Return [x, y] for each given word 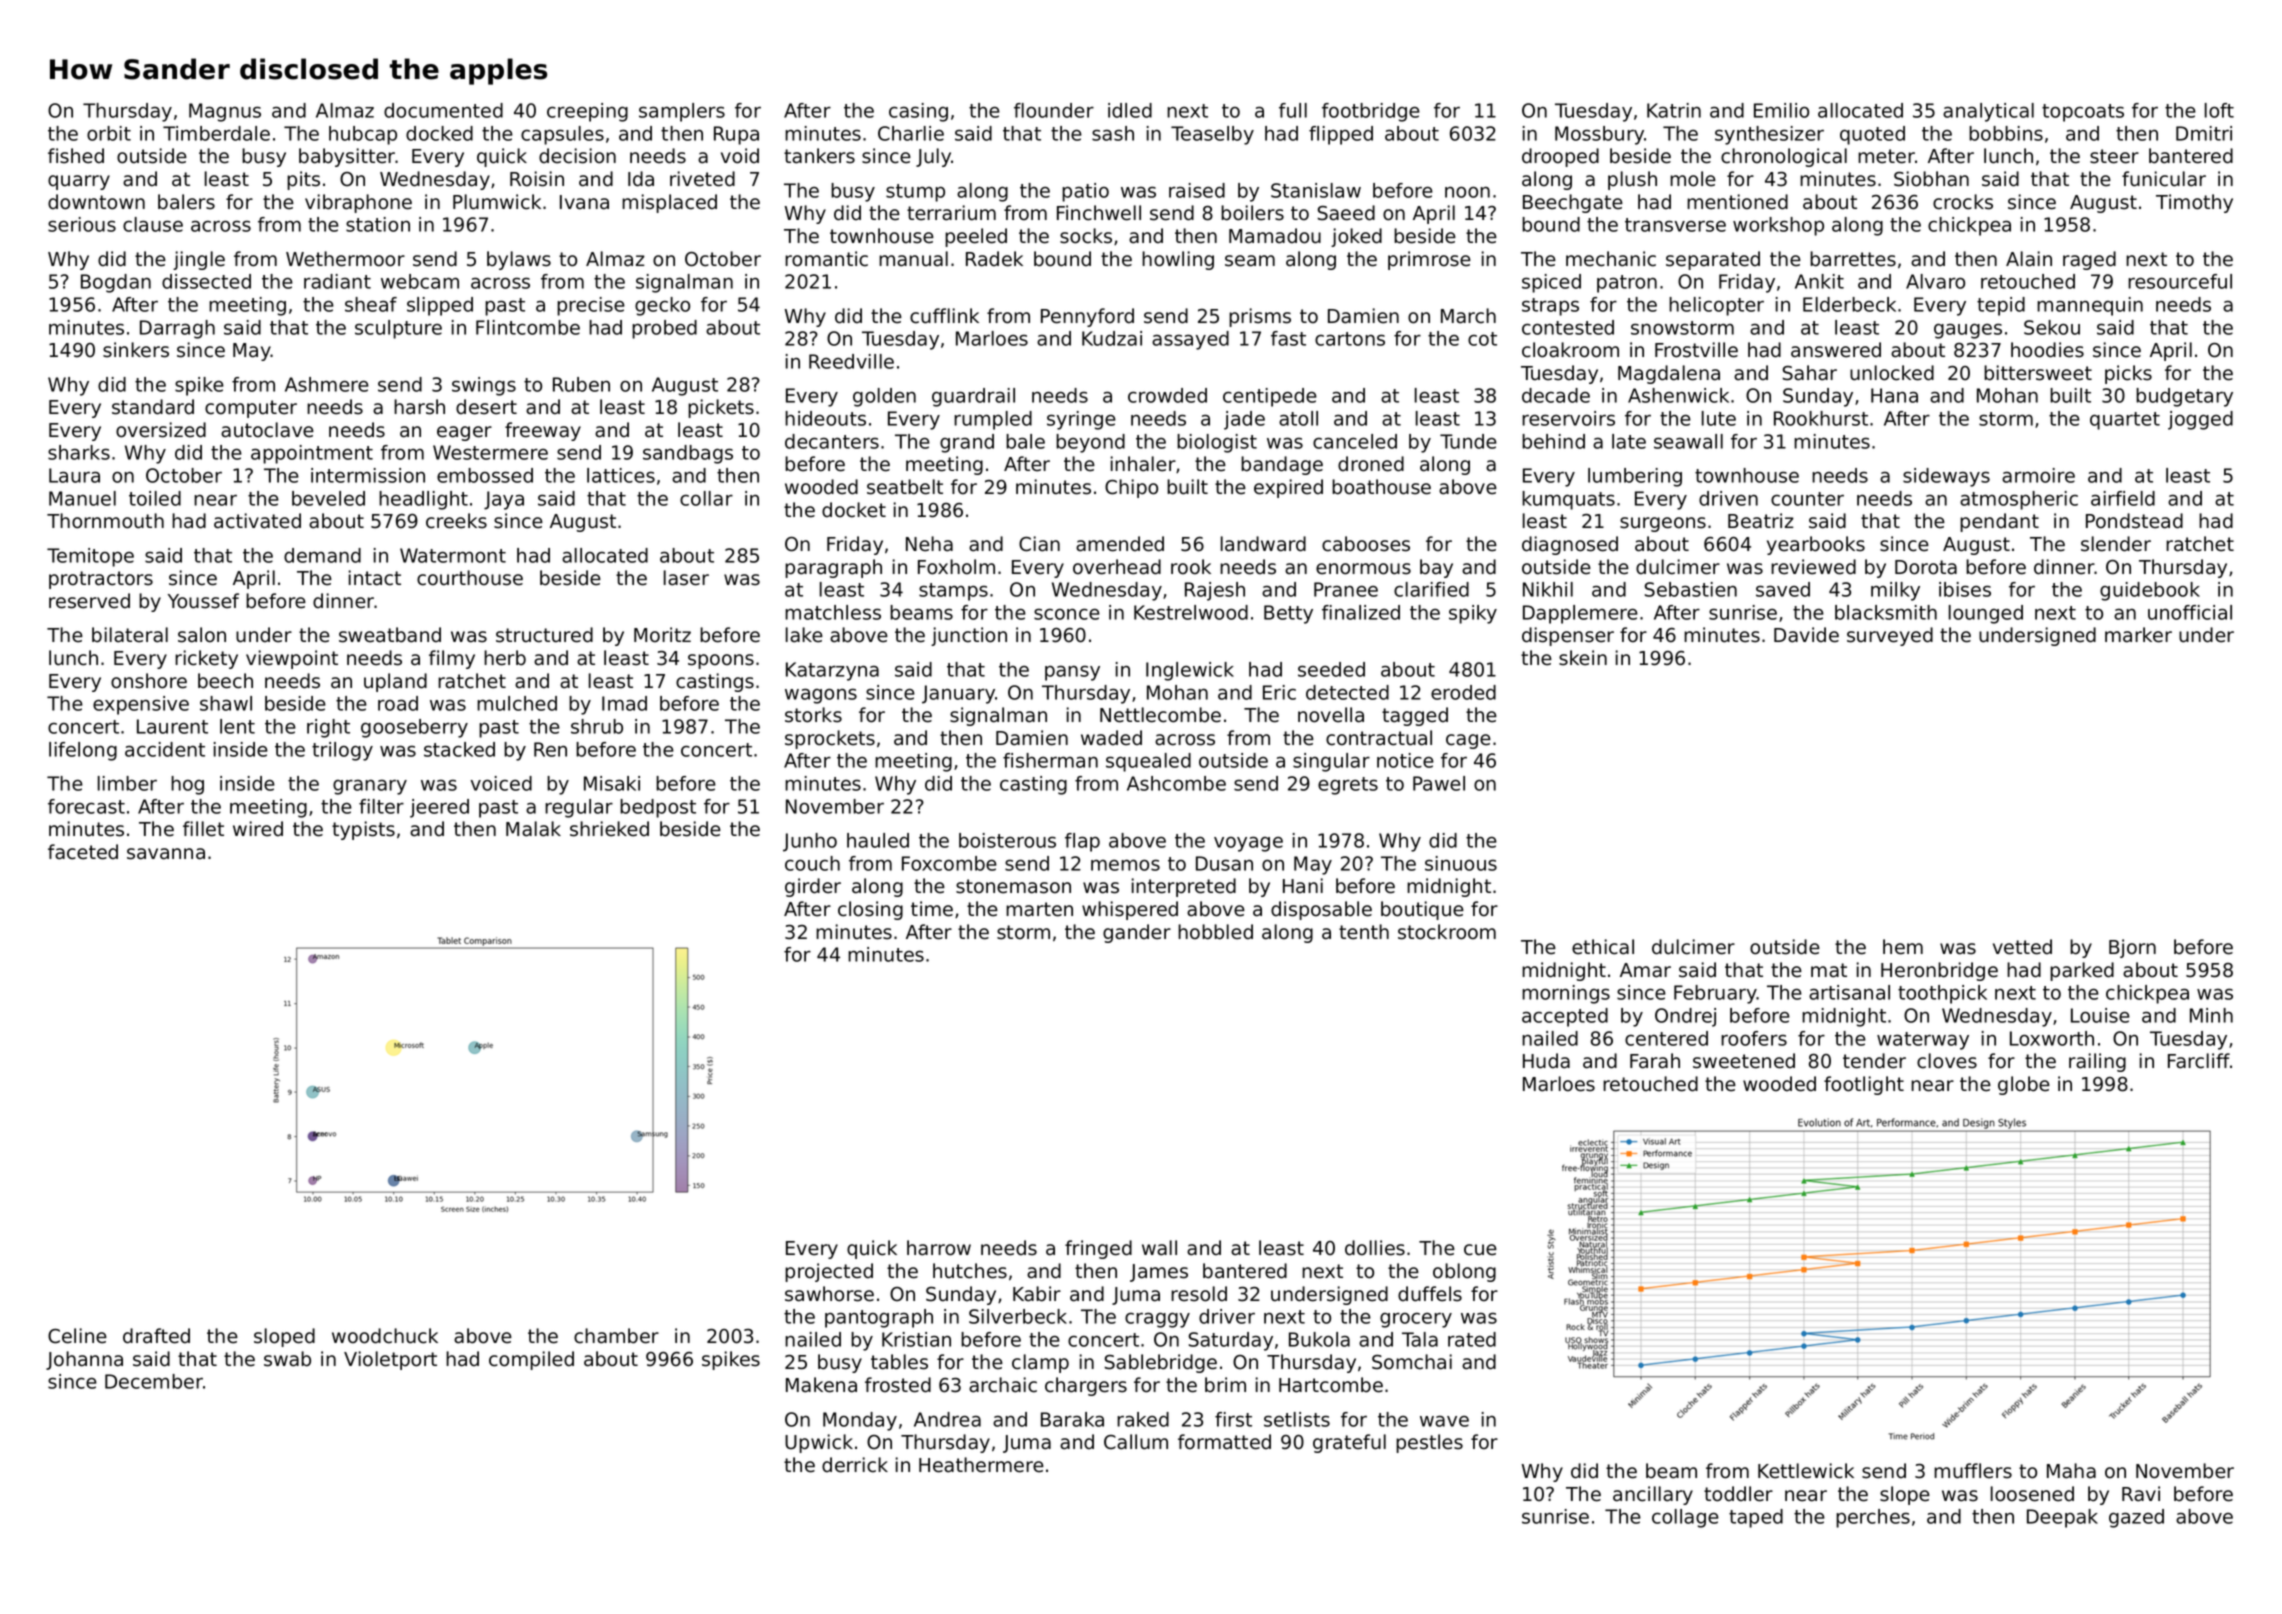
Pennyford [1087, 317]
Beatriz [1761, 521]
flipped [1341, 135]
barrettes [1853, 259]
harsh [419, 407]
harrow [939, 1248]
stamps [953, 592]
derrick [855, 1465]
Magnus [225, 112]
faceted [83, 852]
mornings [1566, 994]
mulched [517, 703]
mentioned [1737, 202]
